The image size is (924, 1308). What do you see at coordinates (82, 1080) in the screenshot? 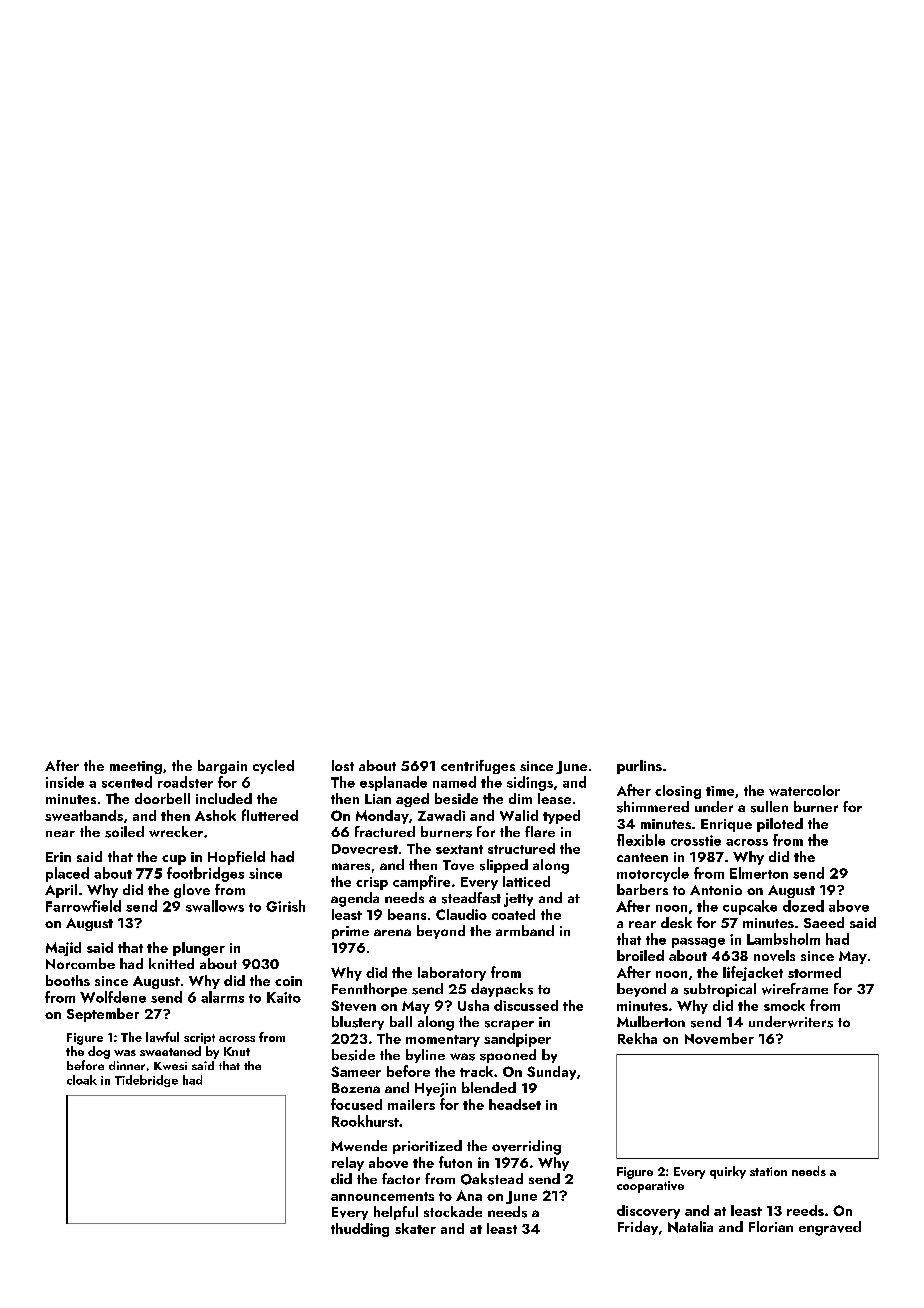
I see `cloak` at bounding box center [82, 1080].
